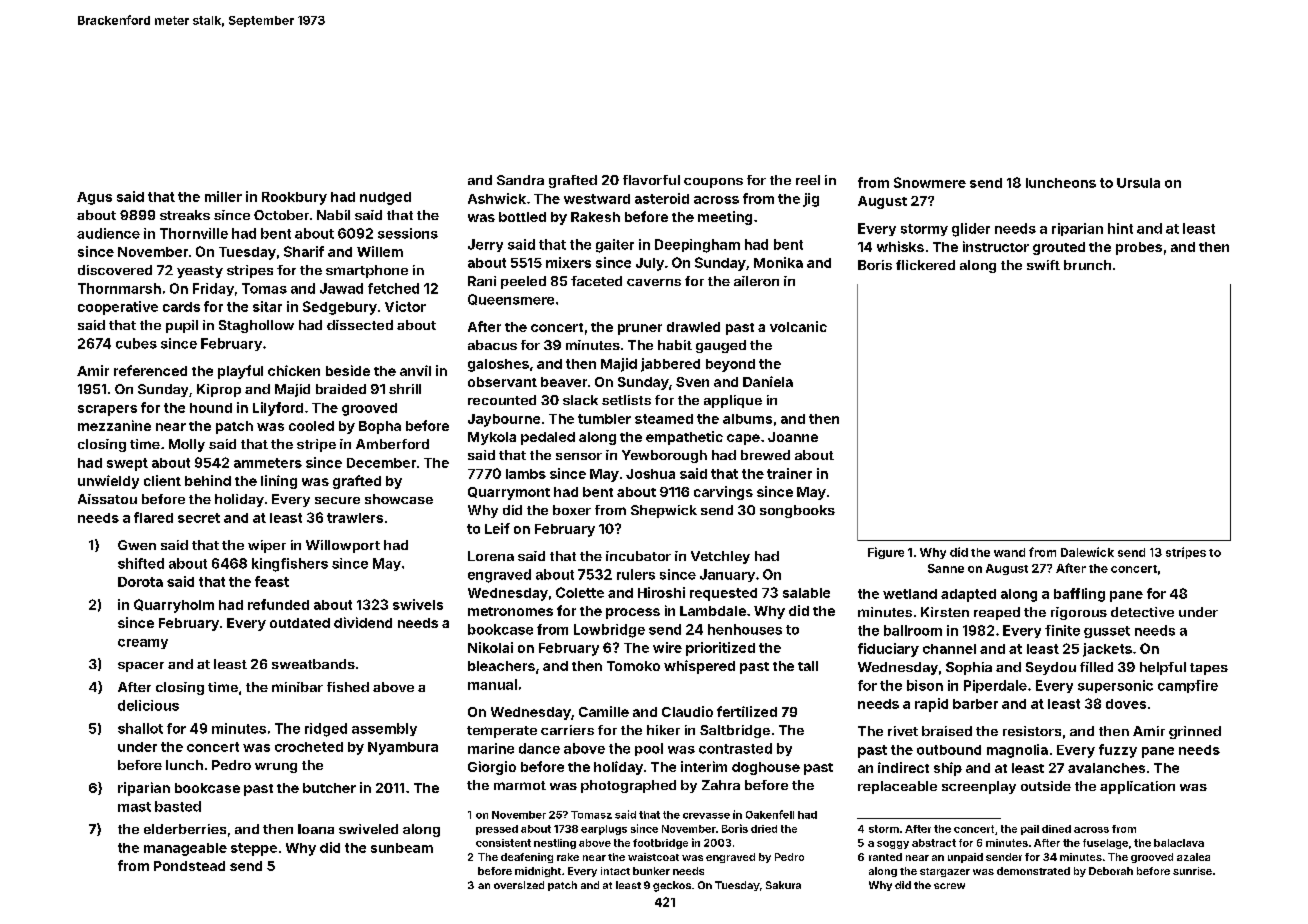  I want to click on behind, so click(208, 480).
